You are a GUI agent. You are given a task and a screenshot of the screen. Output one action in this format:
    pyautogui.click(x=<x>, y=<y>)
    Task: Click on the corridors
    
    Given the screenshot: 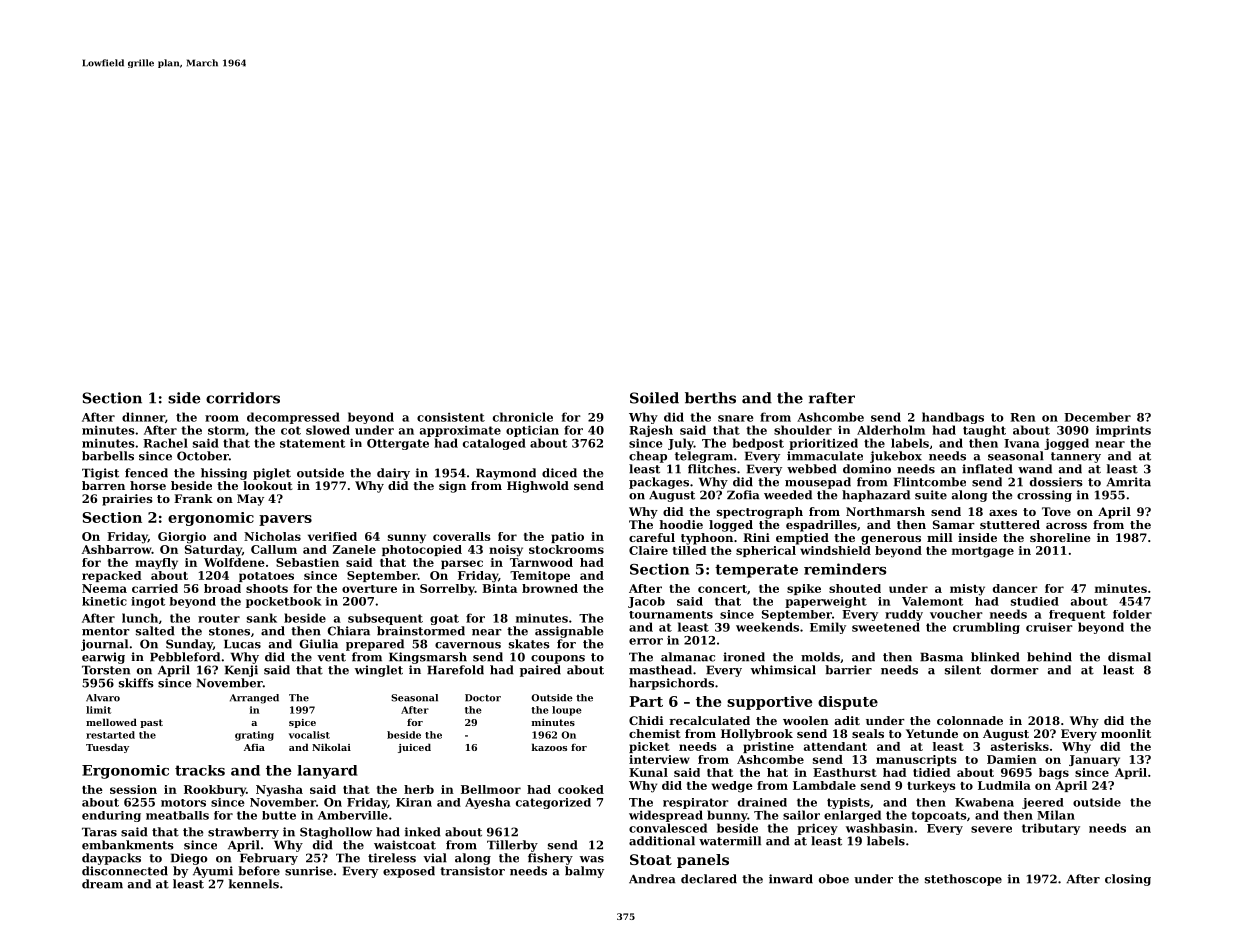 What is the action you would take?
    pyautogui.click(x=243, y=398)
